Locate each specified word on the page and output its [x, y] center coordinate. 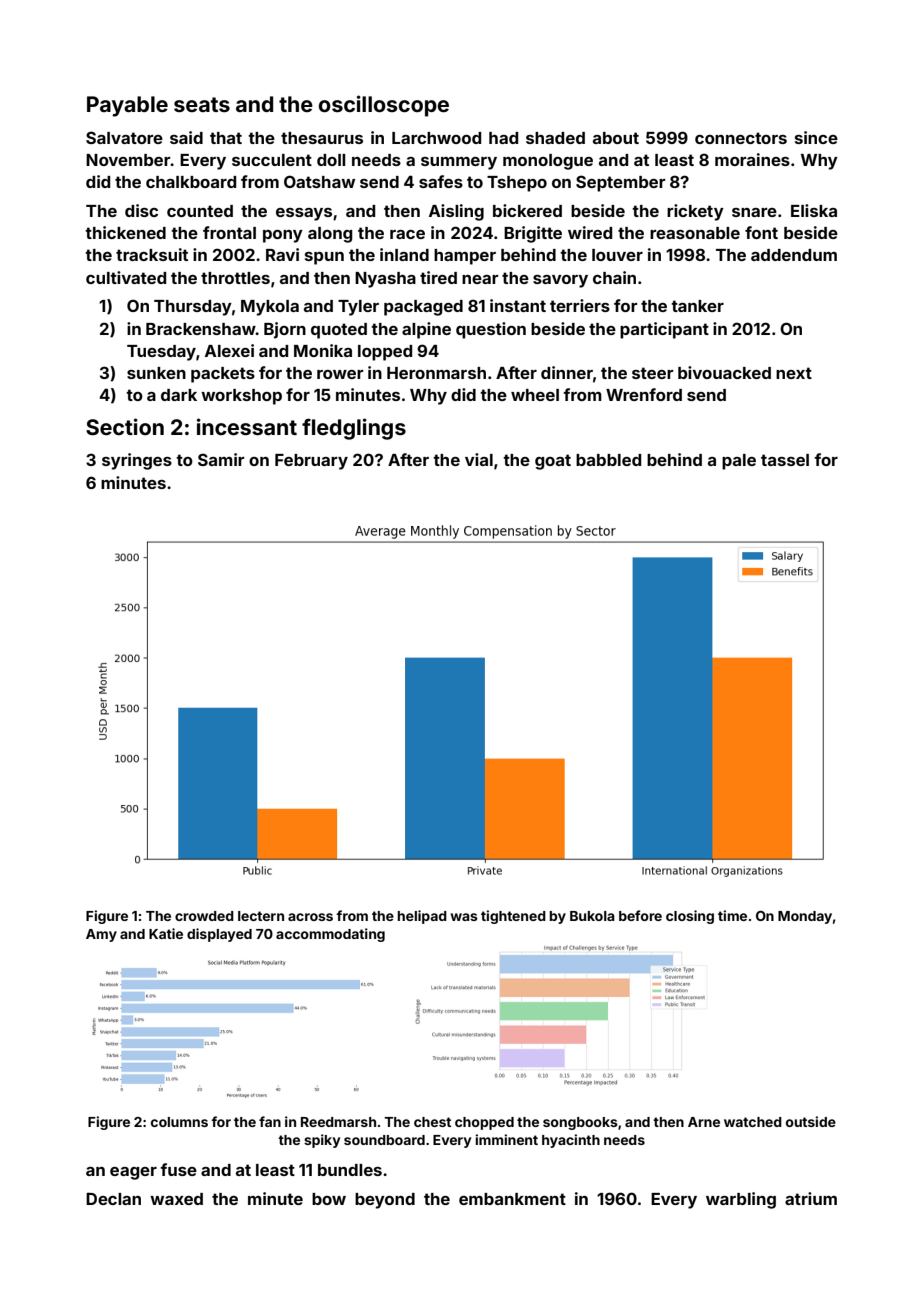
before [640, 915]
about [616, 138]
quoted [339, 331]
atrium [811, 1198]
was [464, 917]
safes [441, 181]
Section [125, 426]
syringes [137, 461]
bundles [350, 1170]
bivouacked [724, 372]
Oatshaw [319, 181]
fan [270, 1121]
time [732, 915]
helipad [422, 917]
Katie [166, 933]
